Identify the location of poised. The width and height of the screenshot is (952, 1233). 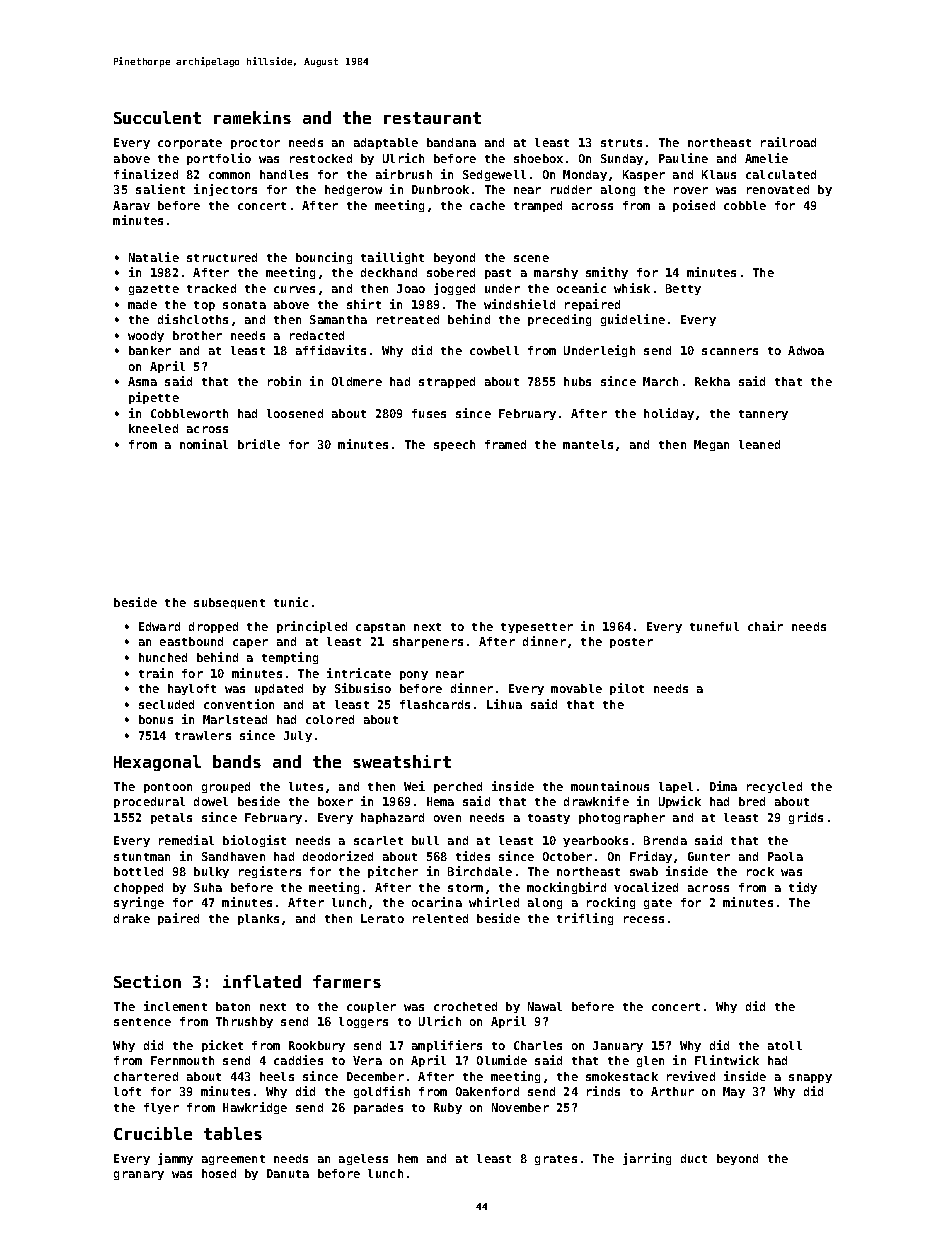
(694, 206).
